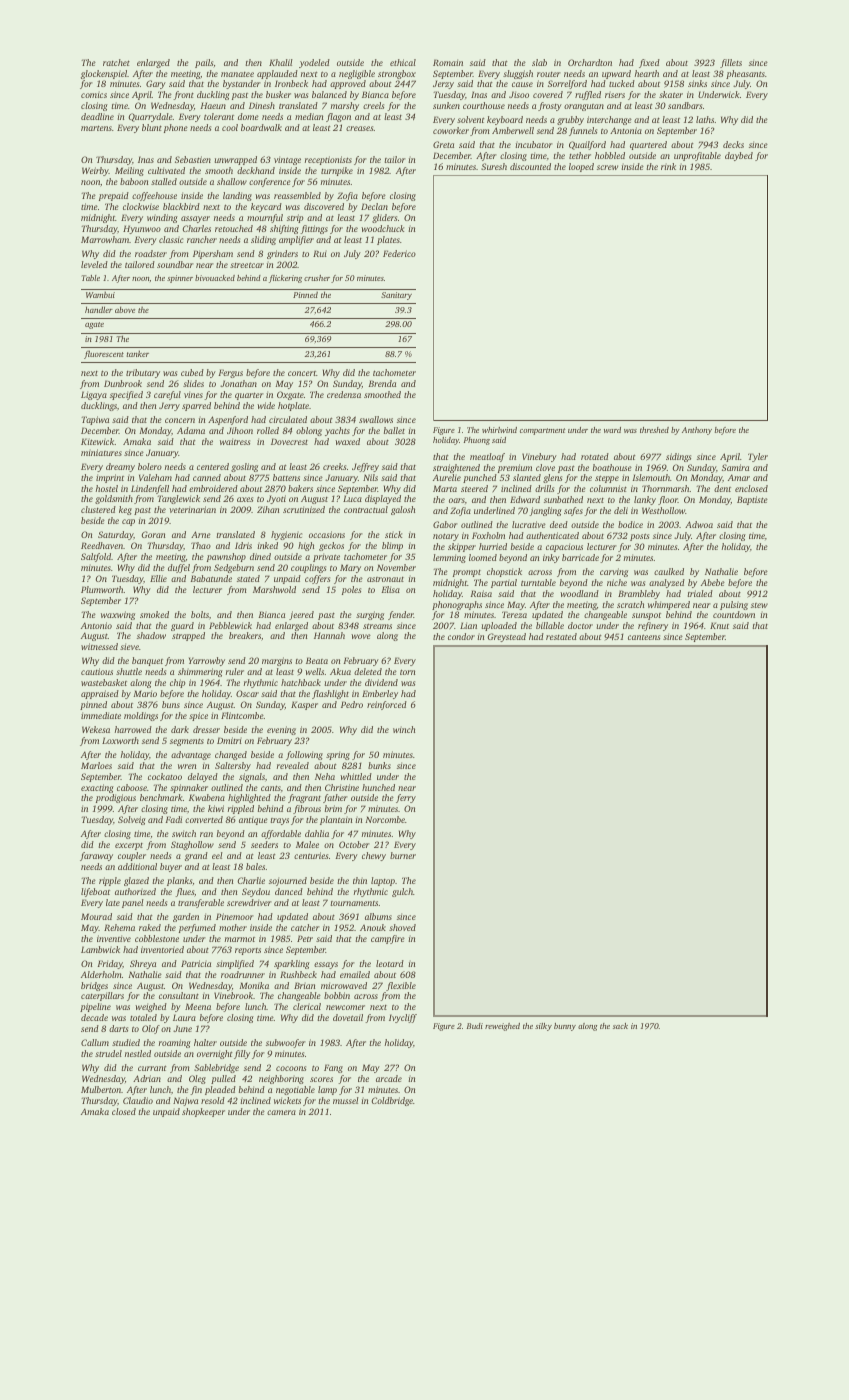  What do you see at coordinates (565, 1027) in the screenshot?
I see `bunny` at bounding box center [565, 1027].
